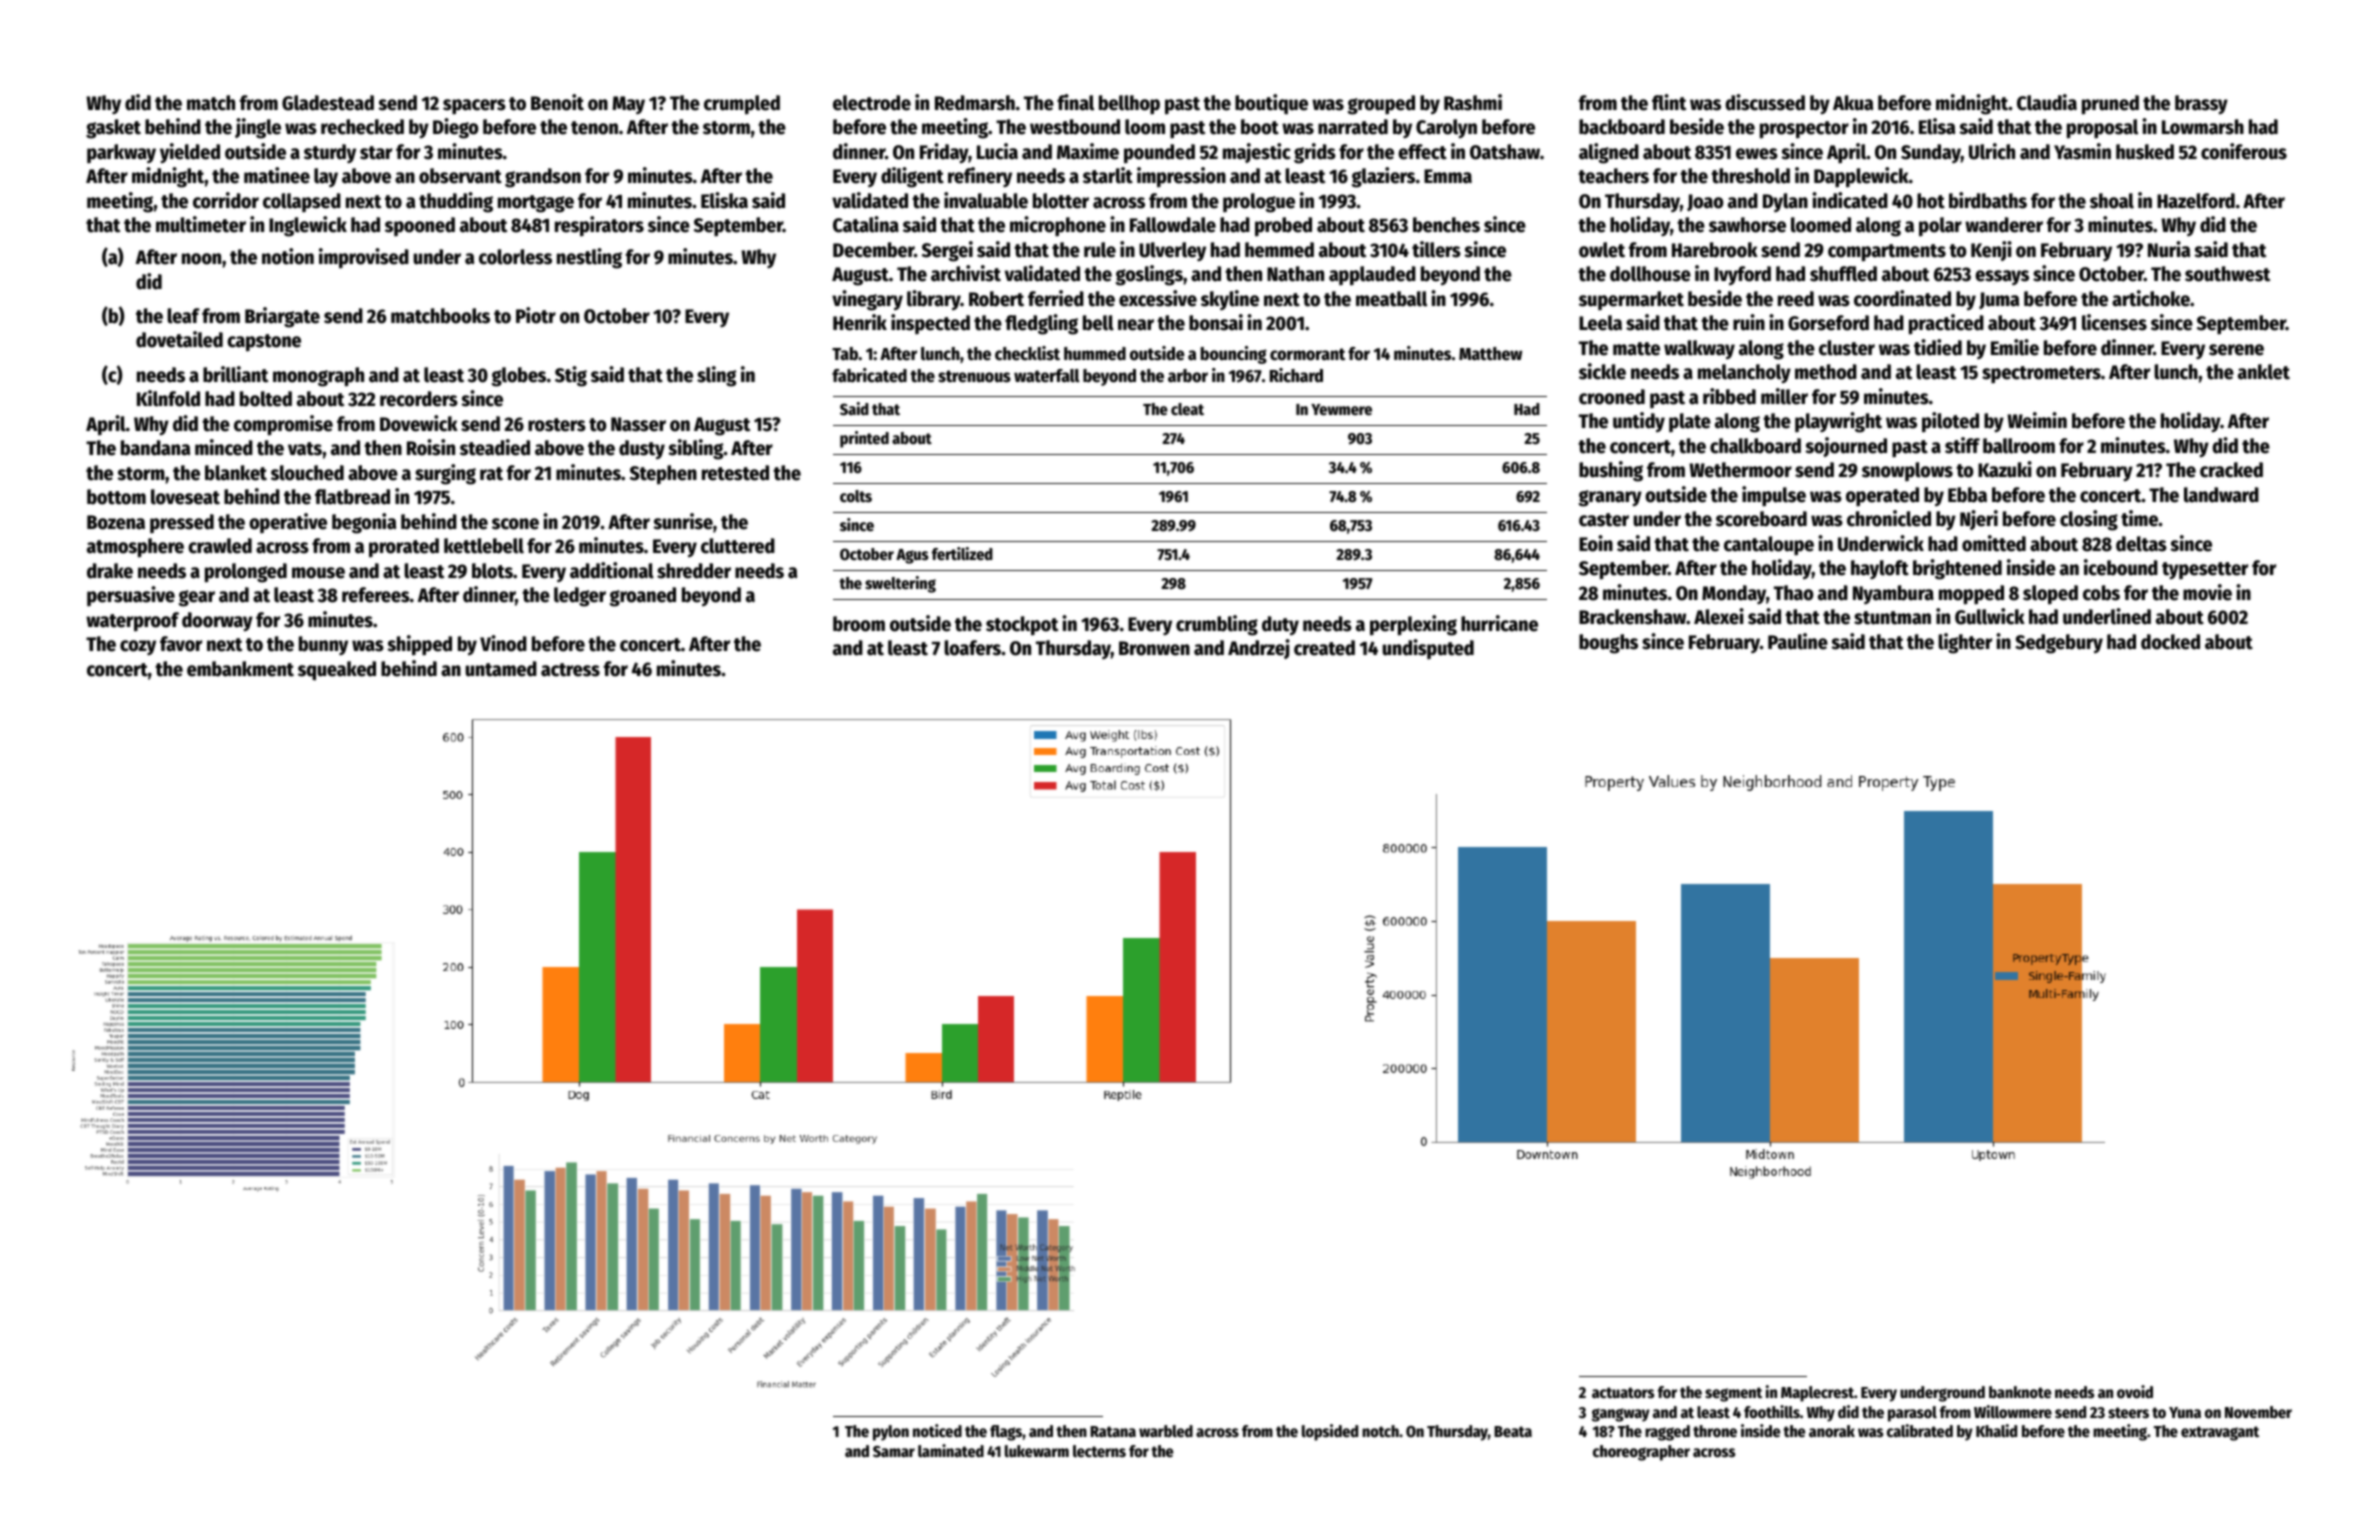  I want to click on serene, so click(2236, 350).
